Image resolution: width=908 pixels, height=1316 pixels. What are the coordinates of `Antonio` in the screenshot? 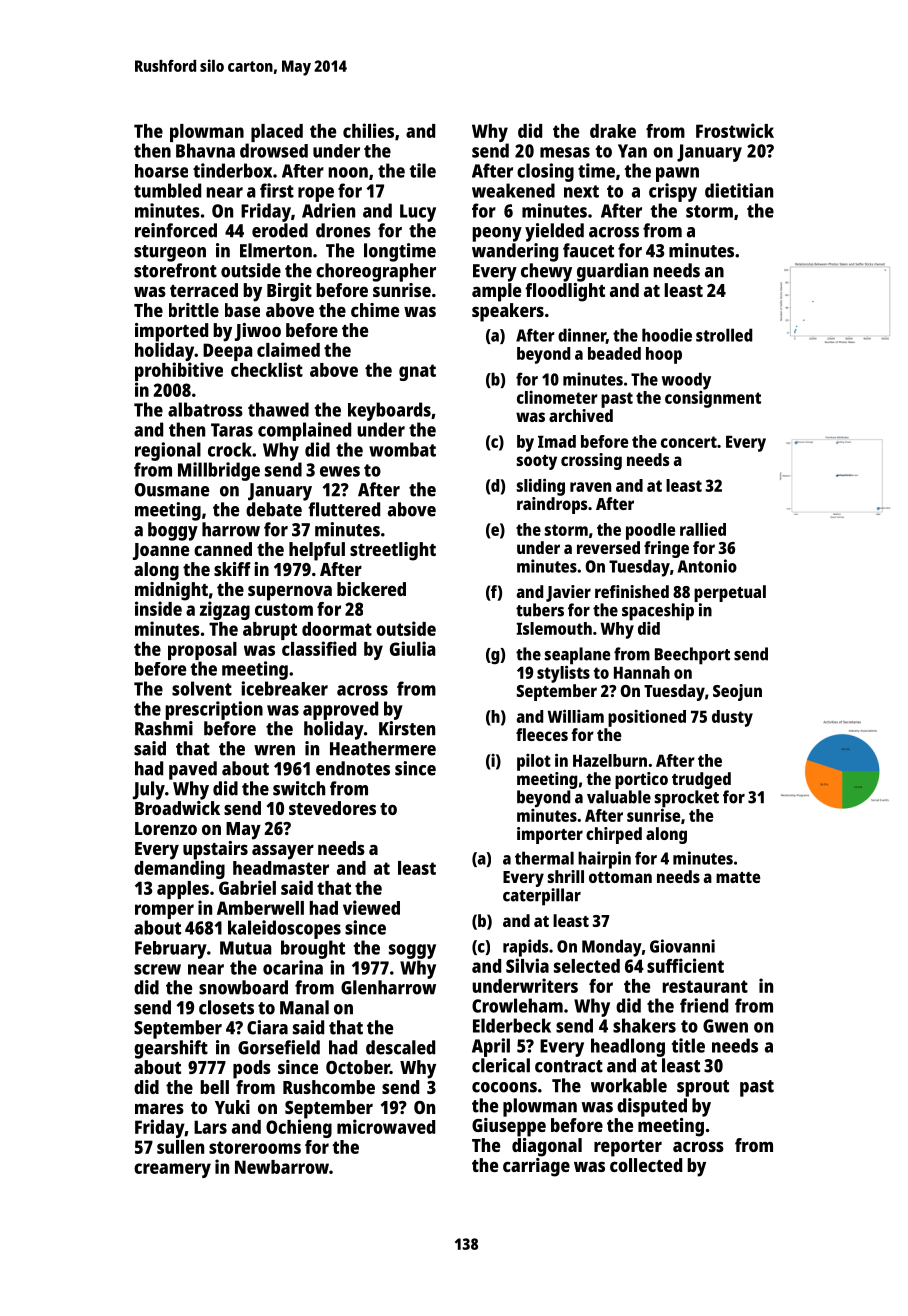 It's located at (707, 566).
